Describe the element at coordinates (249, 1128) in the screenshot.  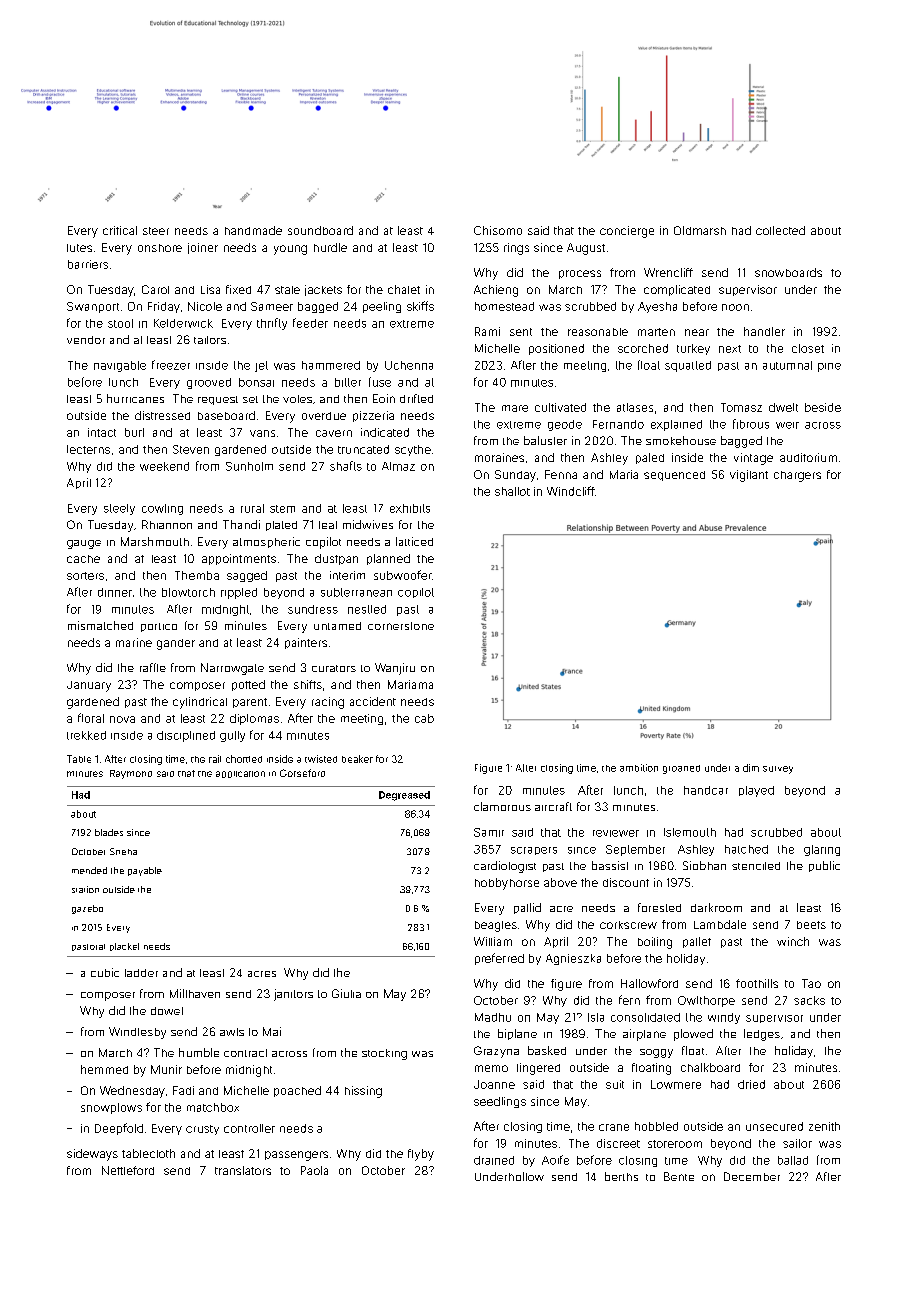
I see `controller` at that location.
